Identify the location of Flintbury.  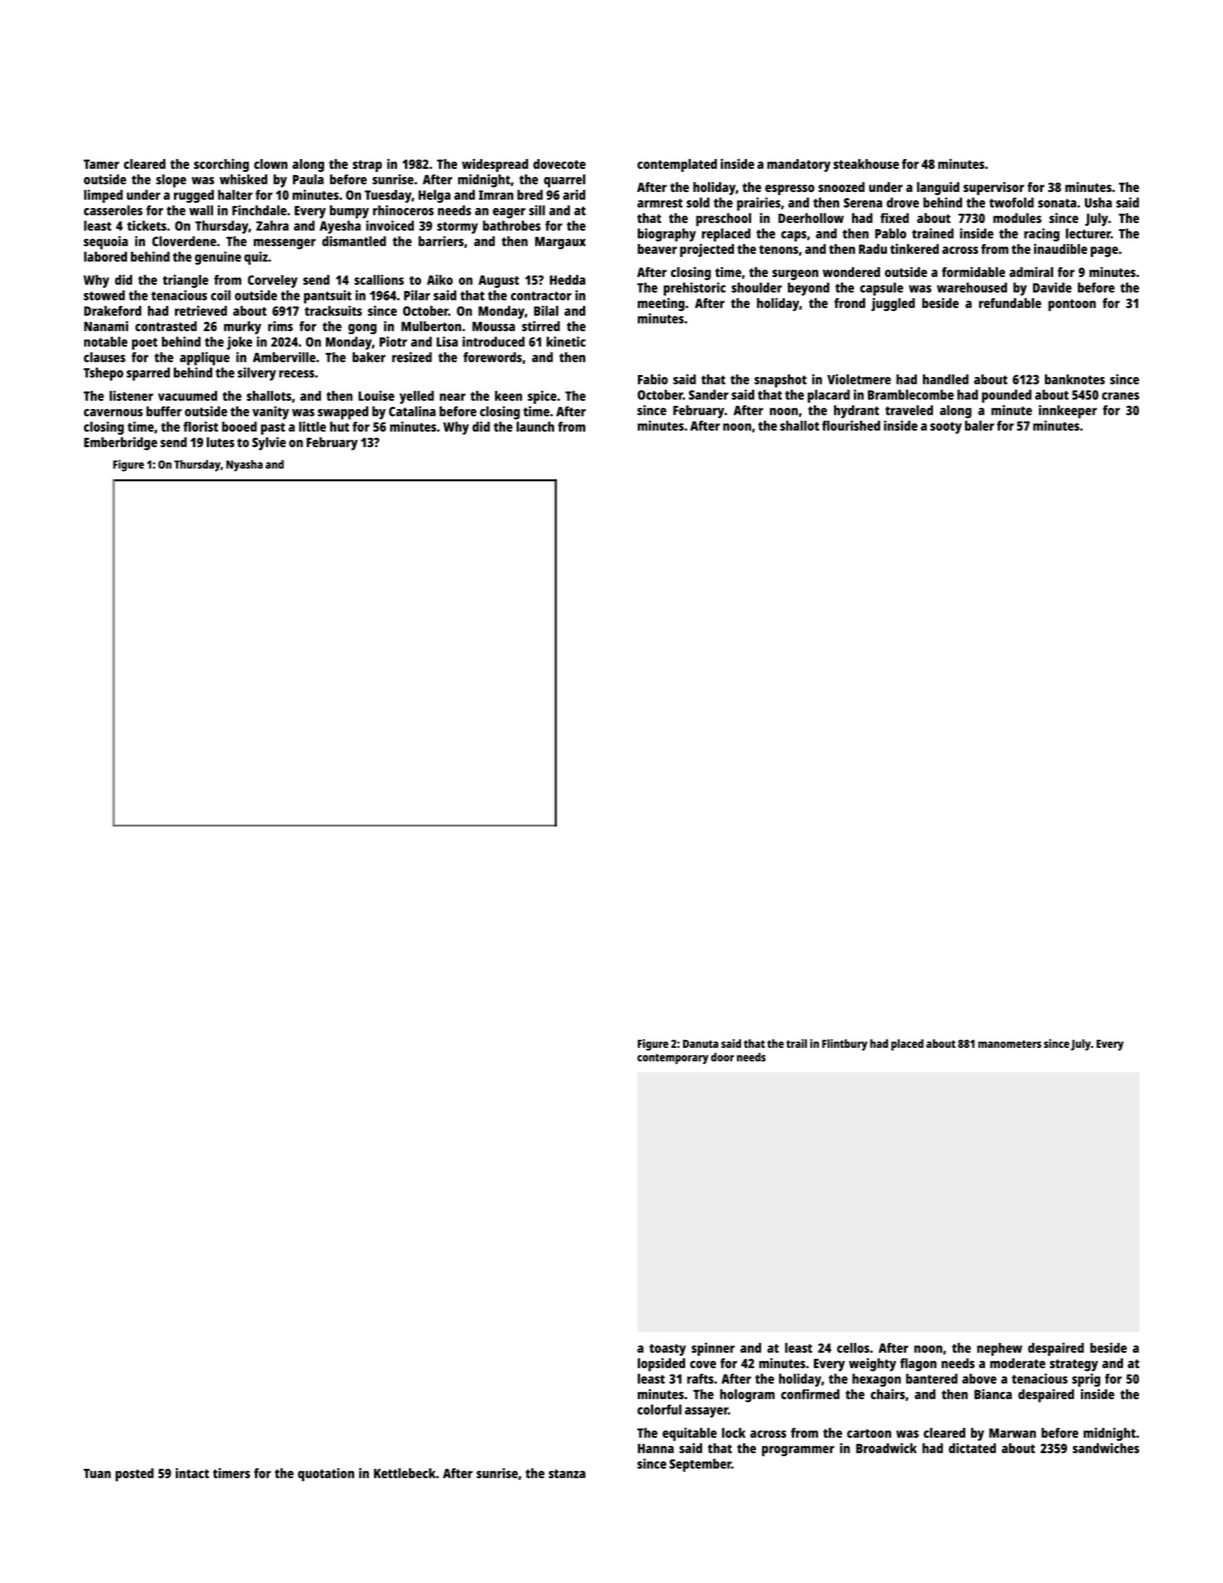
(844, 1045).
